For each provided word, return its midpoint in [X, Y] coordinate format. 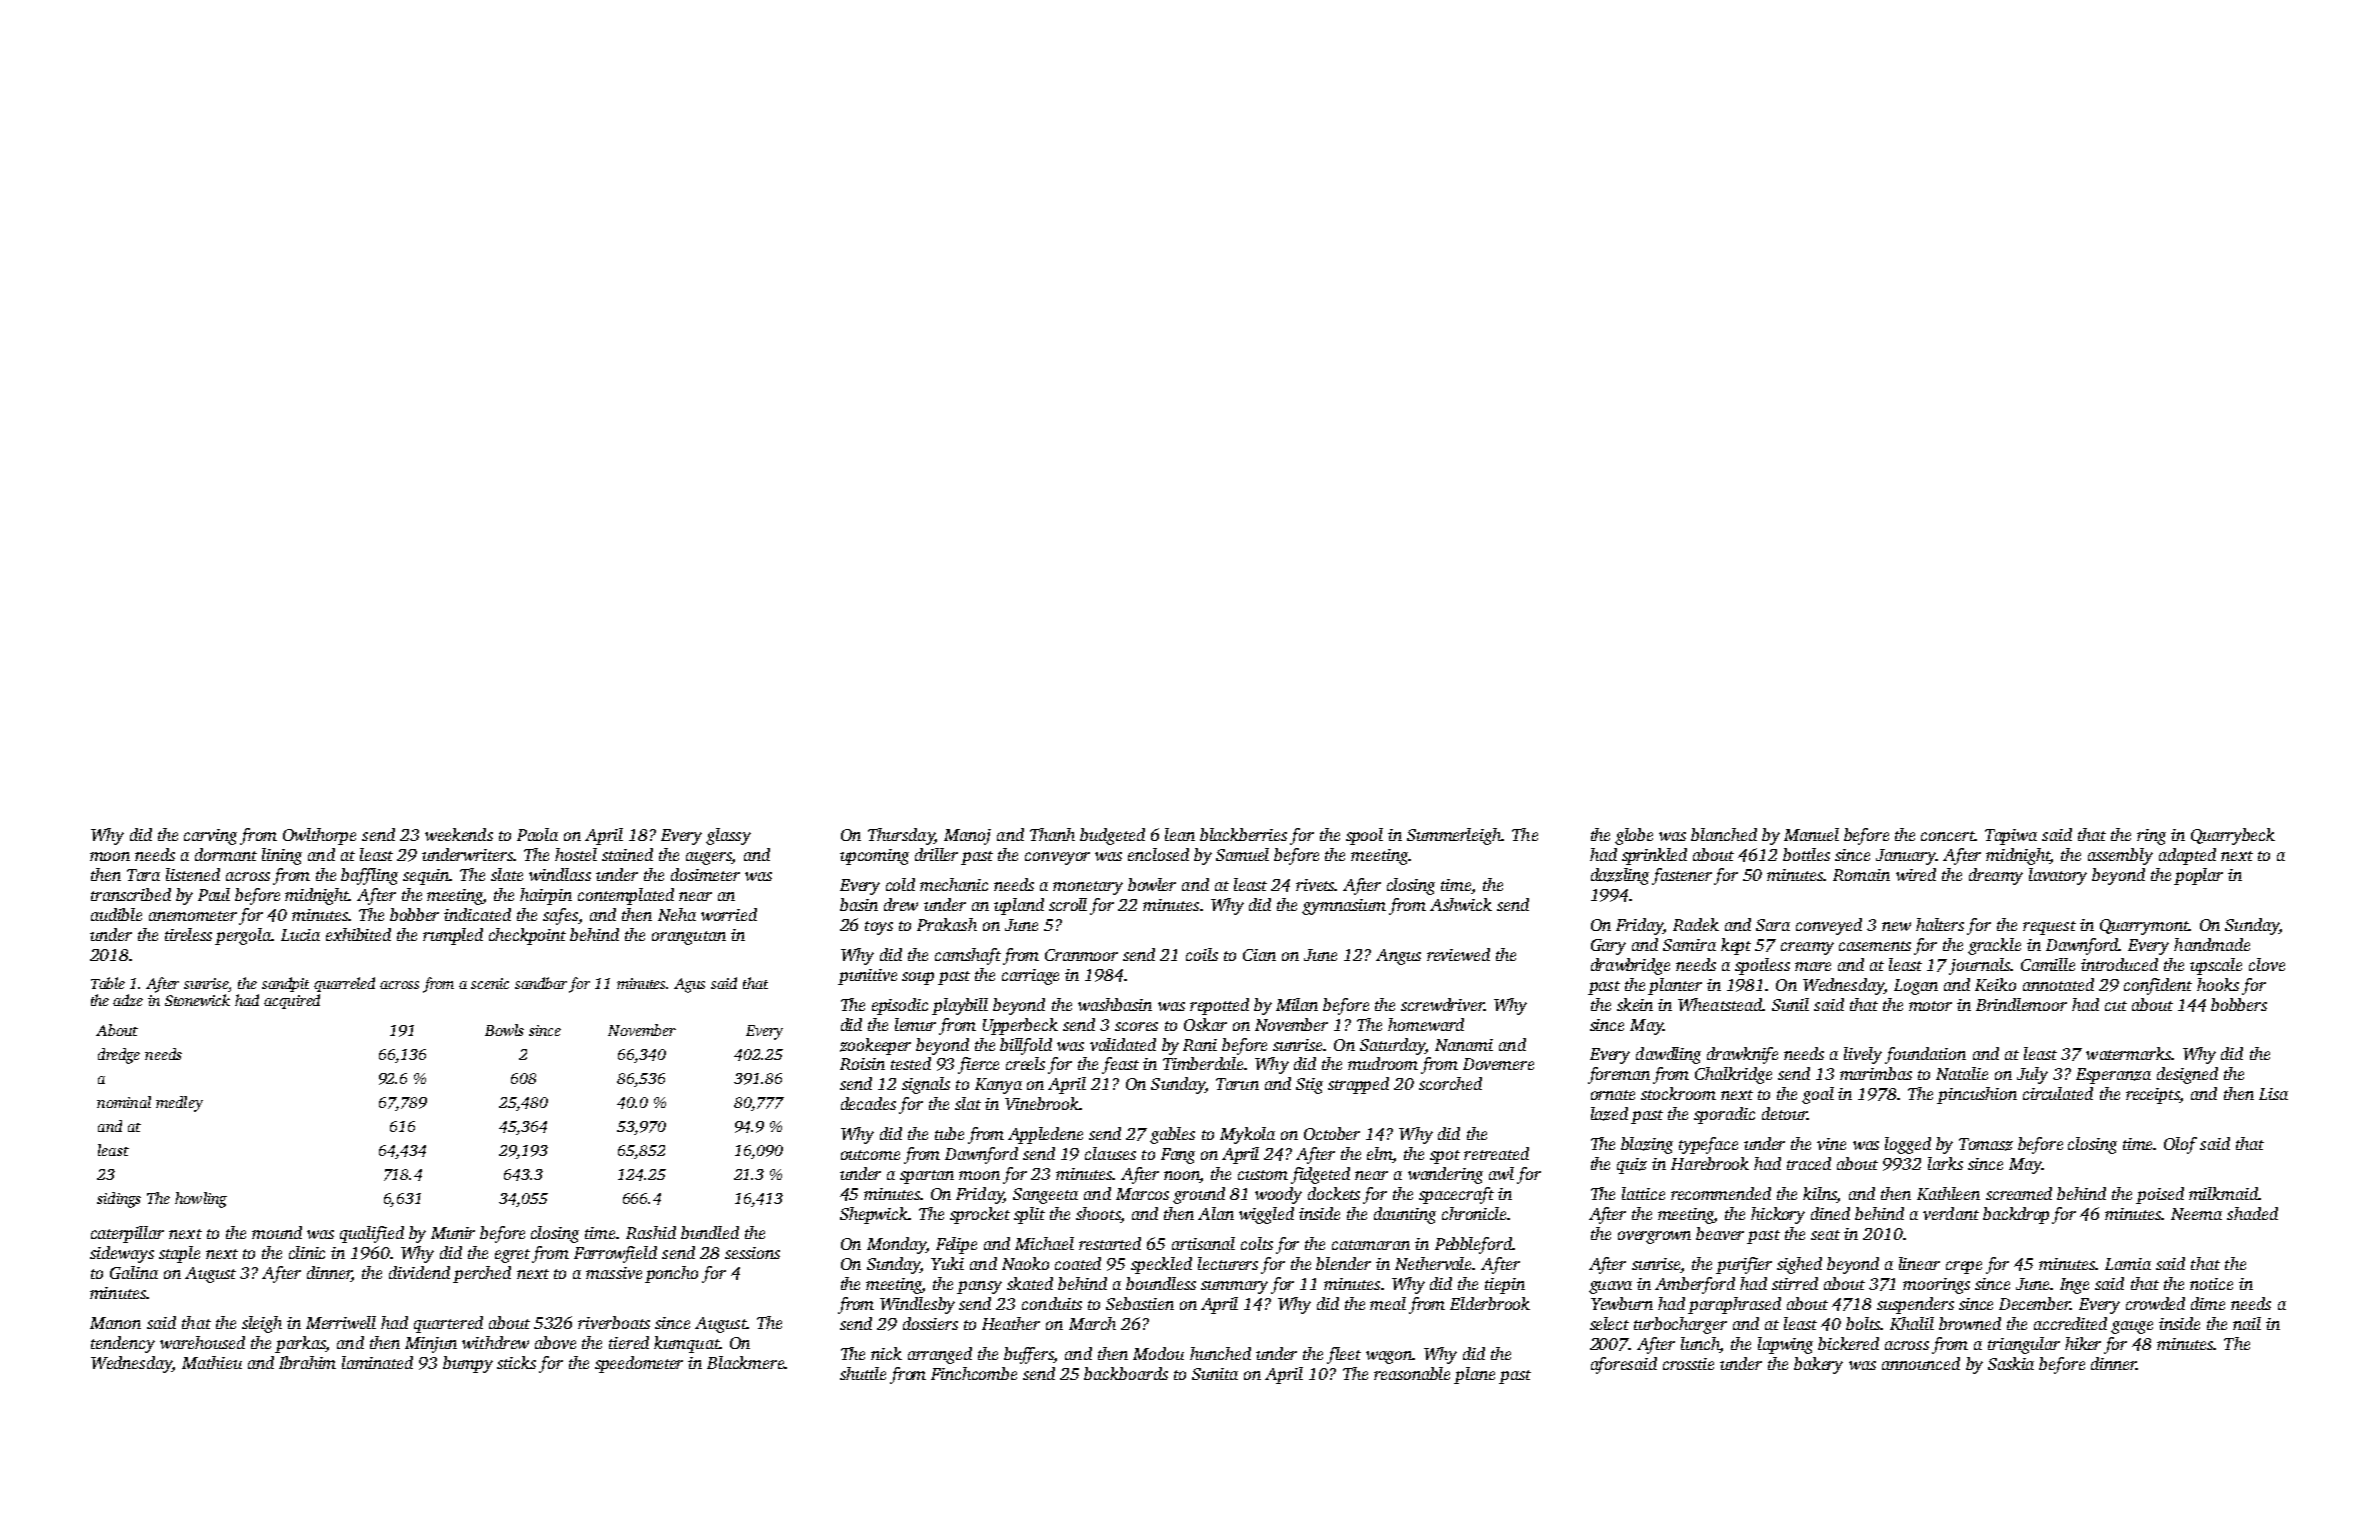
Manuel [1811, 834]
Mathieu [212, 1362]
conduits [1052, 1303]
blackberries [1243, 834]
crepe [1964, 1267]
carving [210, 837]
